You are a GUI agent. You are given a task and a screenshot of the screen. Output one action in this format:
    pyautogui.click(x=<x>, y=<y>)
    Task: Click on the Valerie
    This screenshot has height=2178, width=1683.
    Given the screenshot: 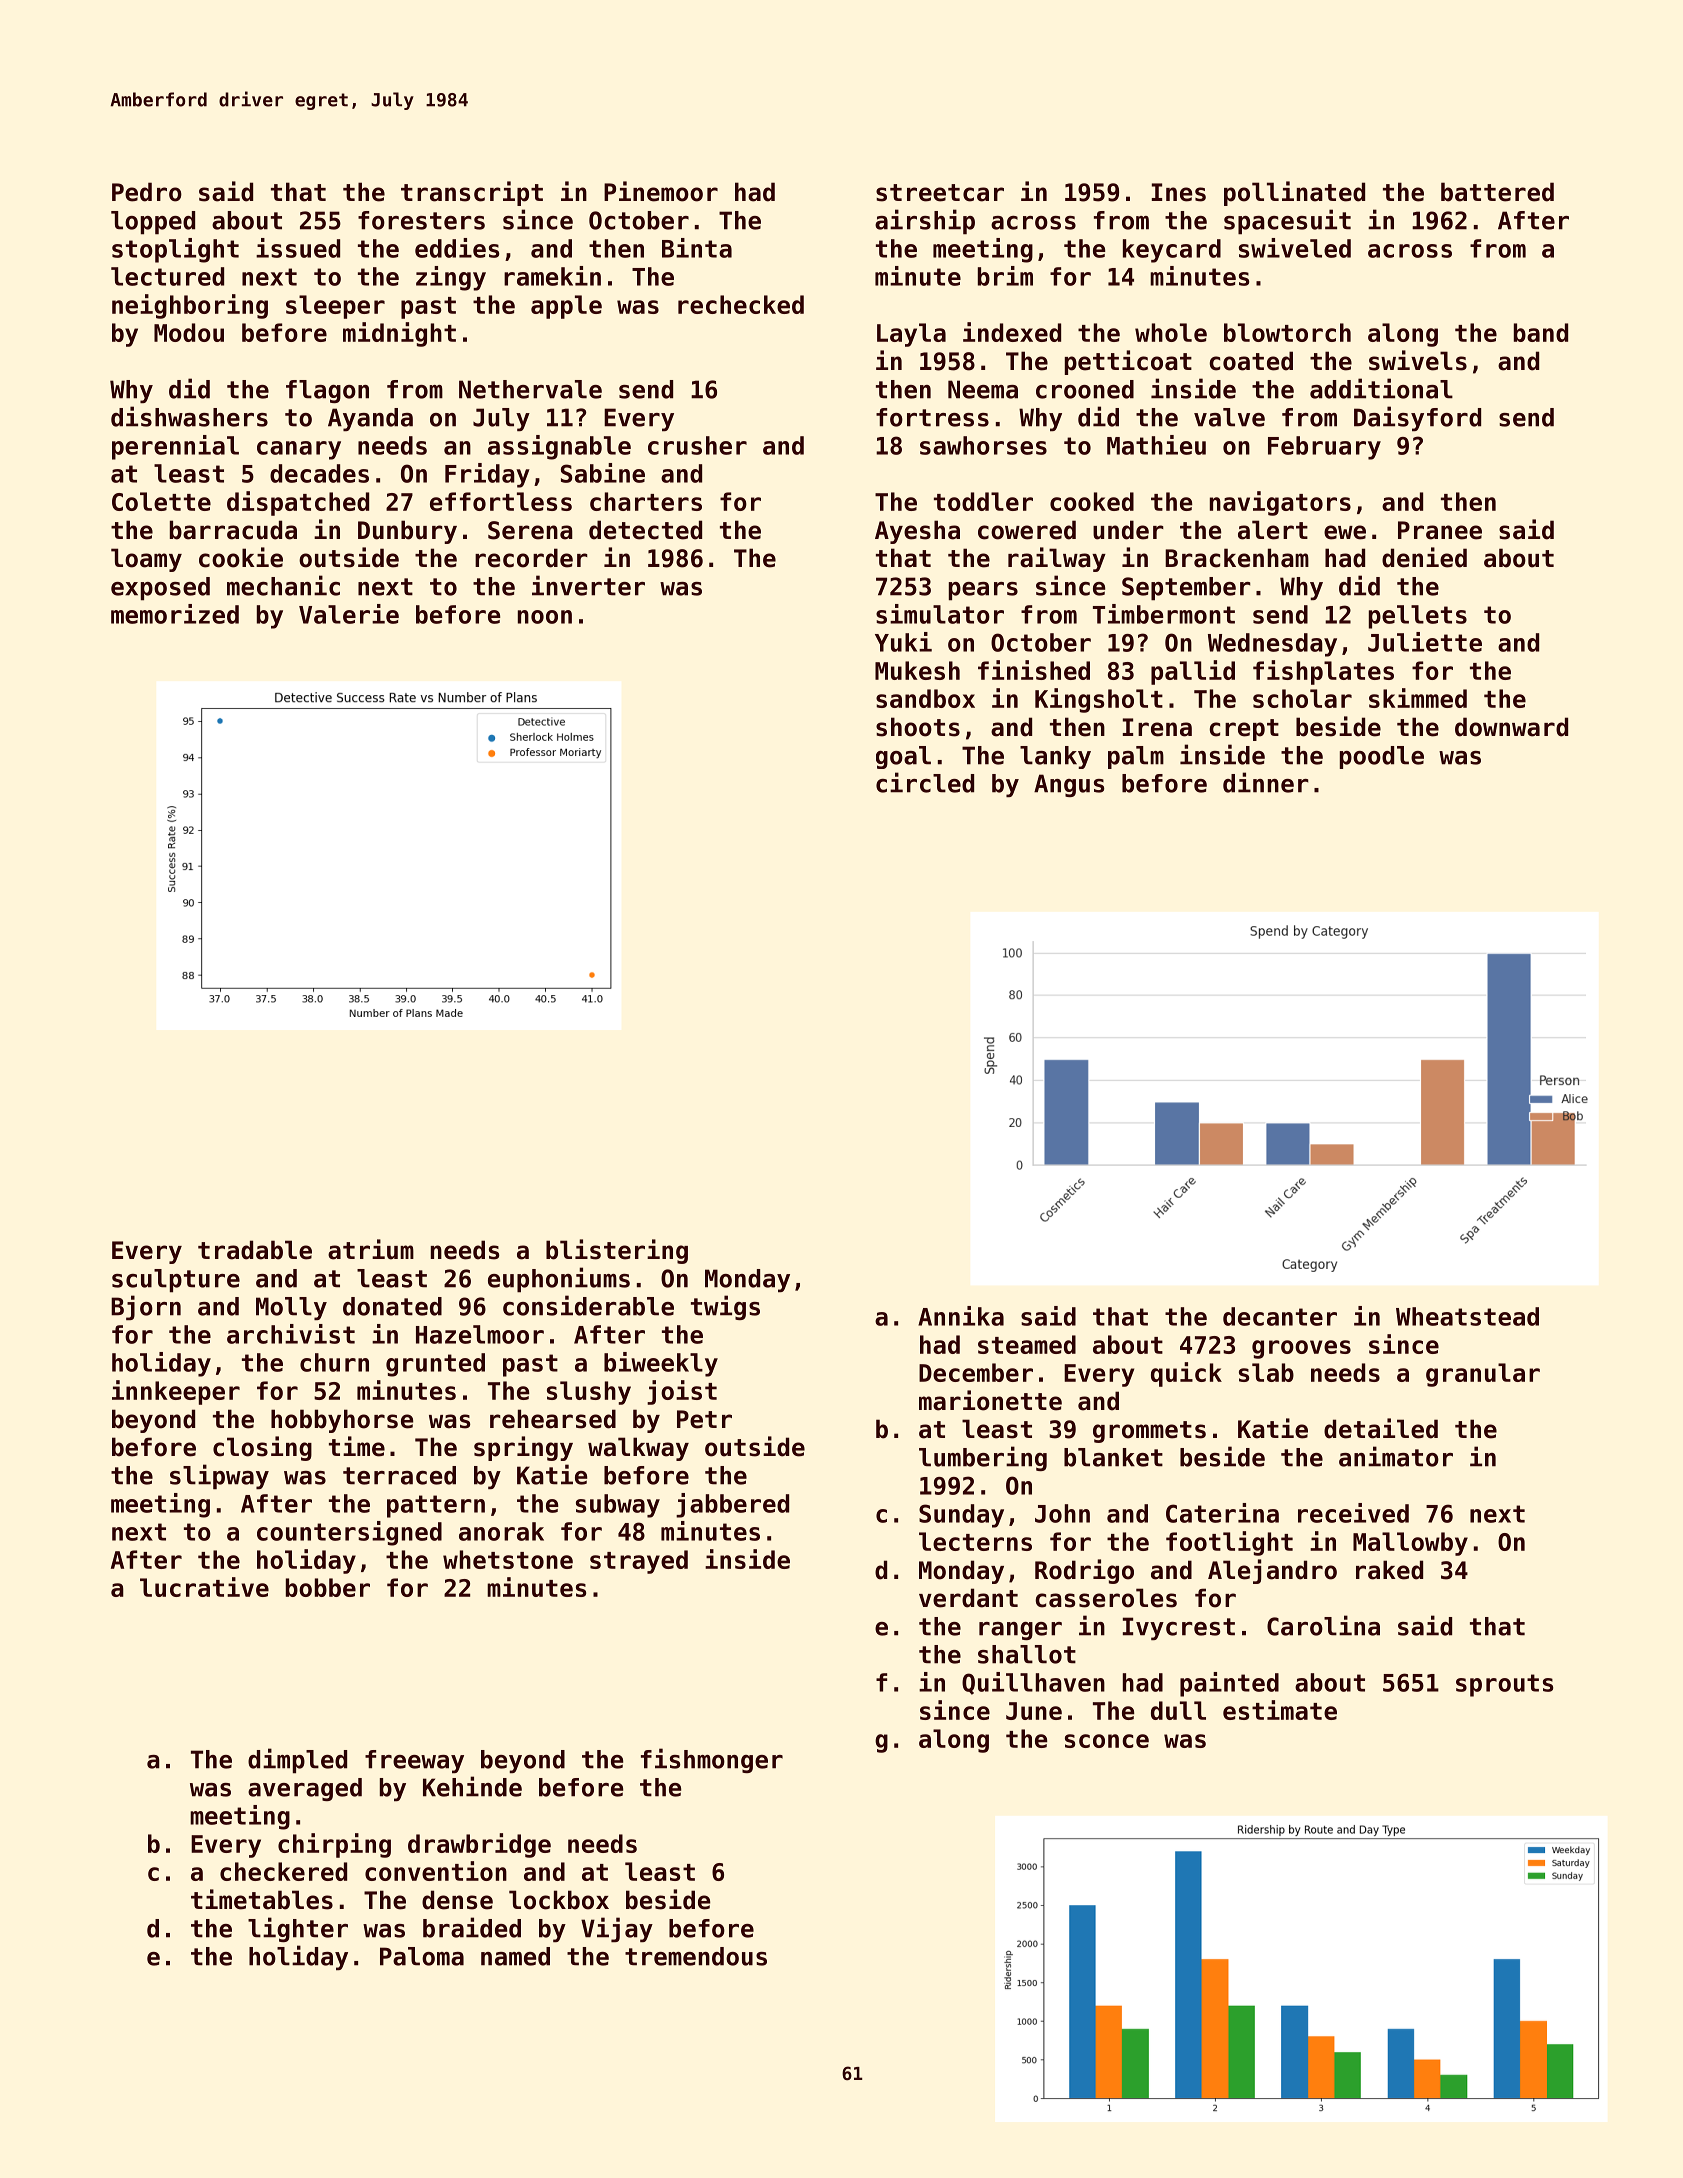 What is the action you would take?
    pyautogui.click(x=349, y=614)
